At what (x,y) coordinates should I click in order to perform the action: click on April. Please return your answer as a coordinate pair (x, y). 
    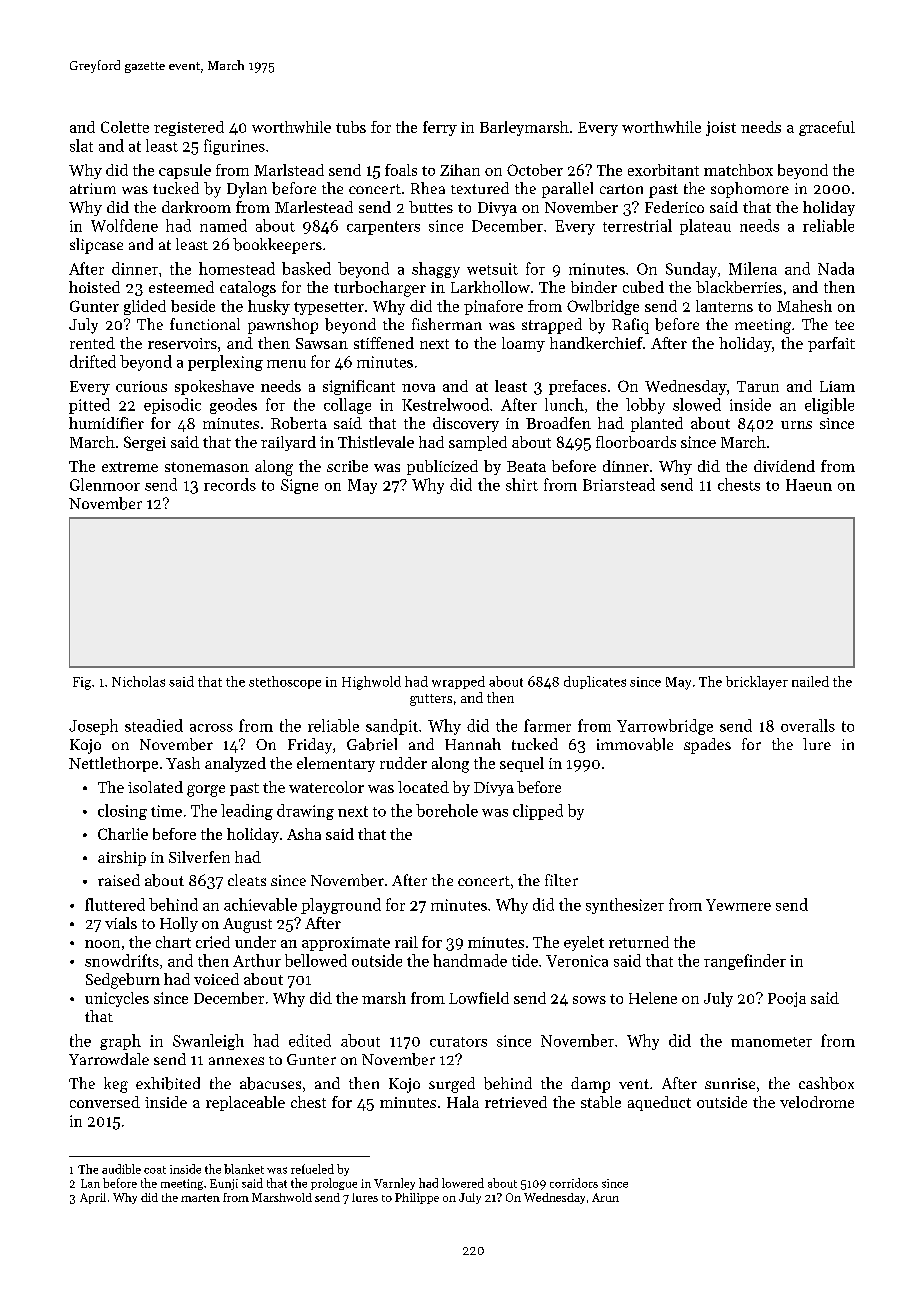
    Looking at the image, I should click on (93, 1198).
